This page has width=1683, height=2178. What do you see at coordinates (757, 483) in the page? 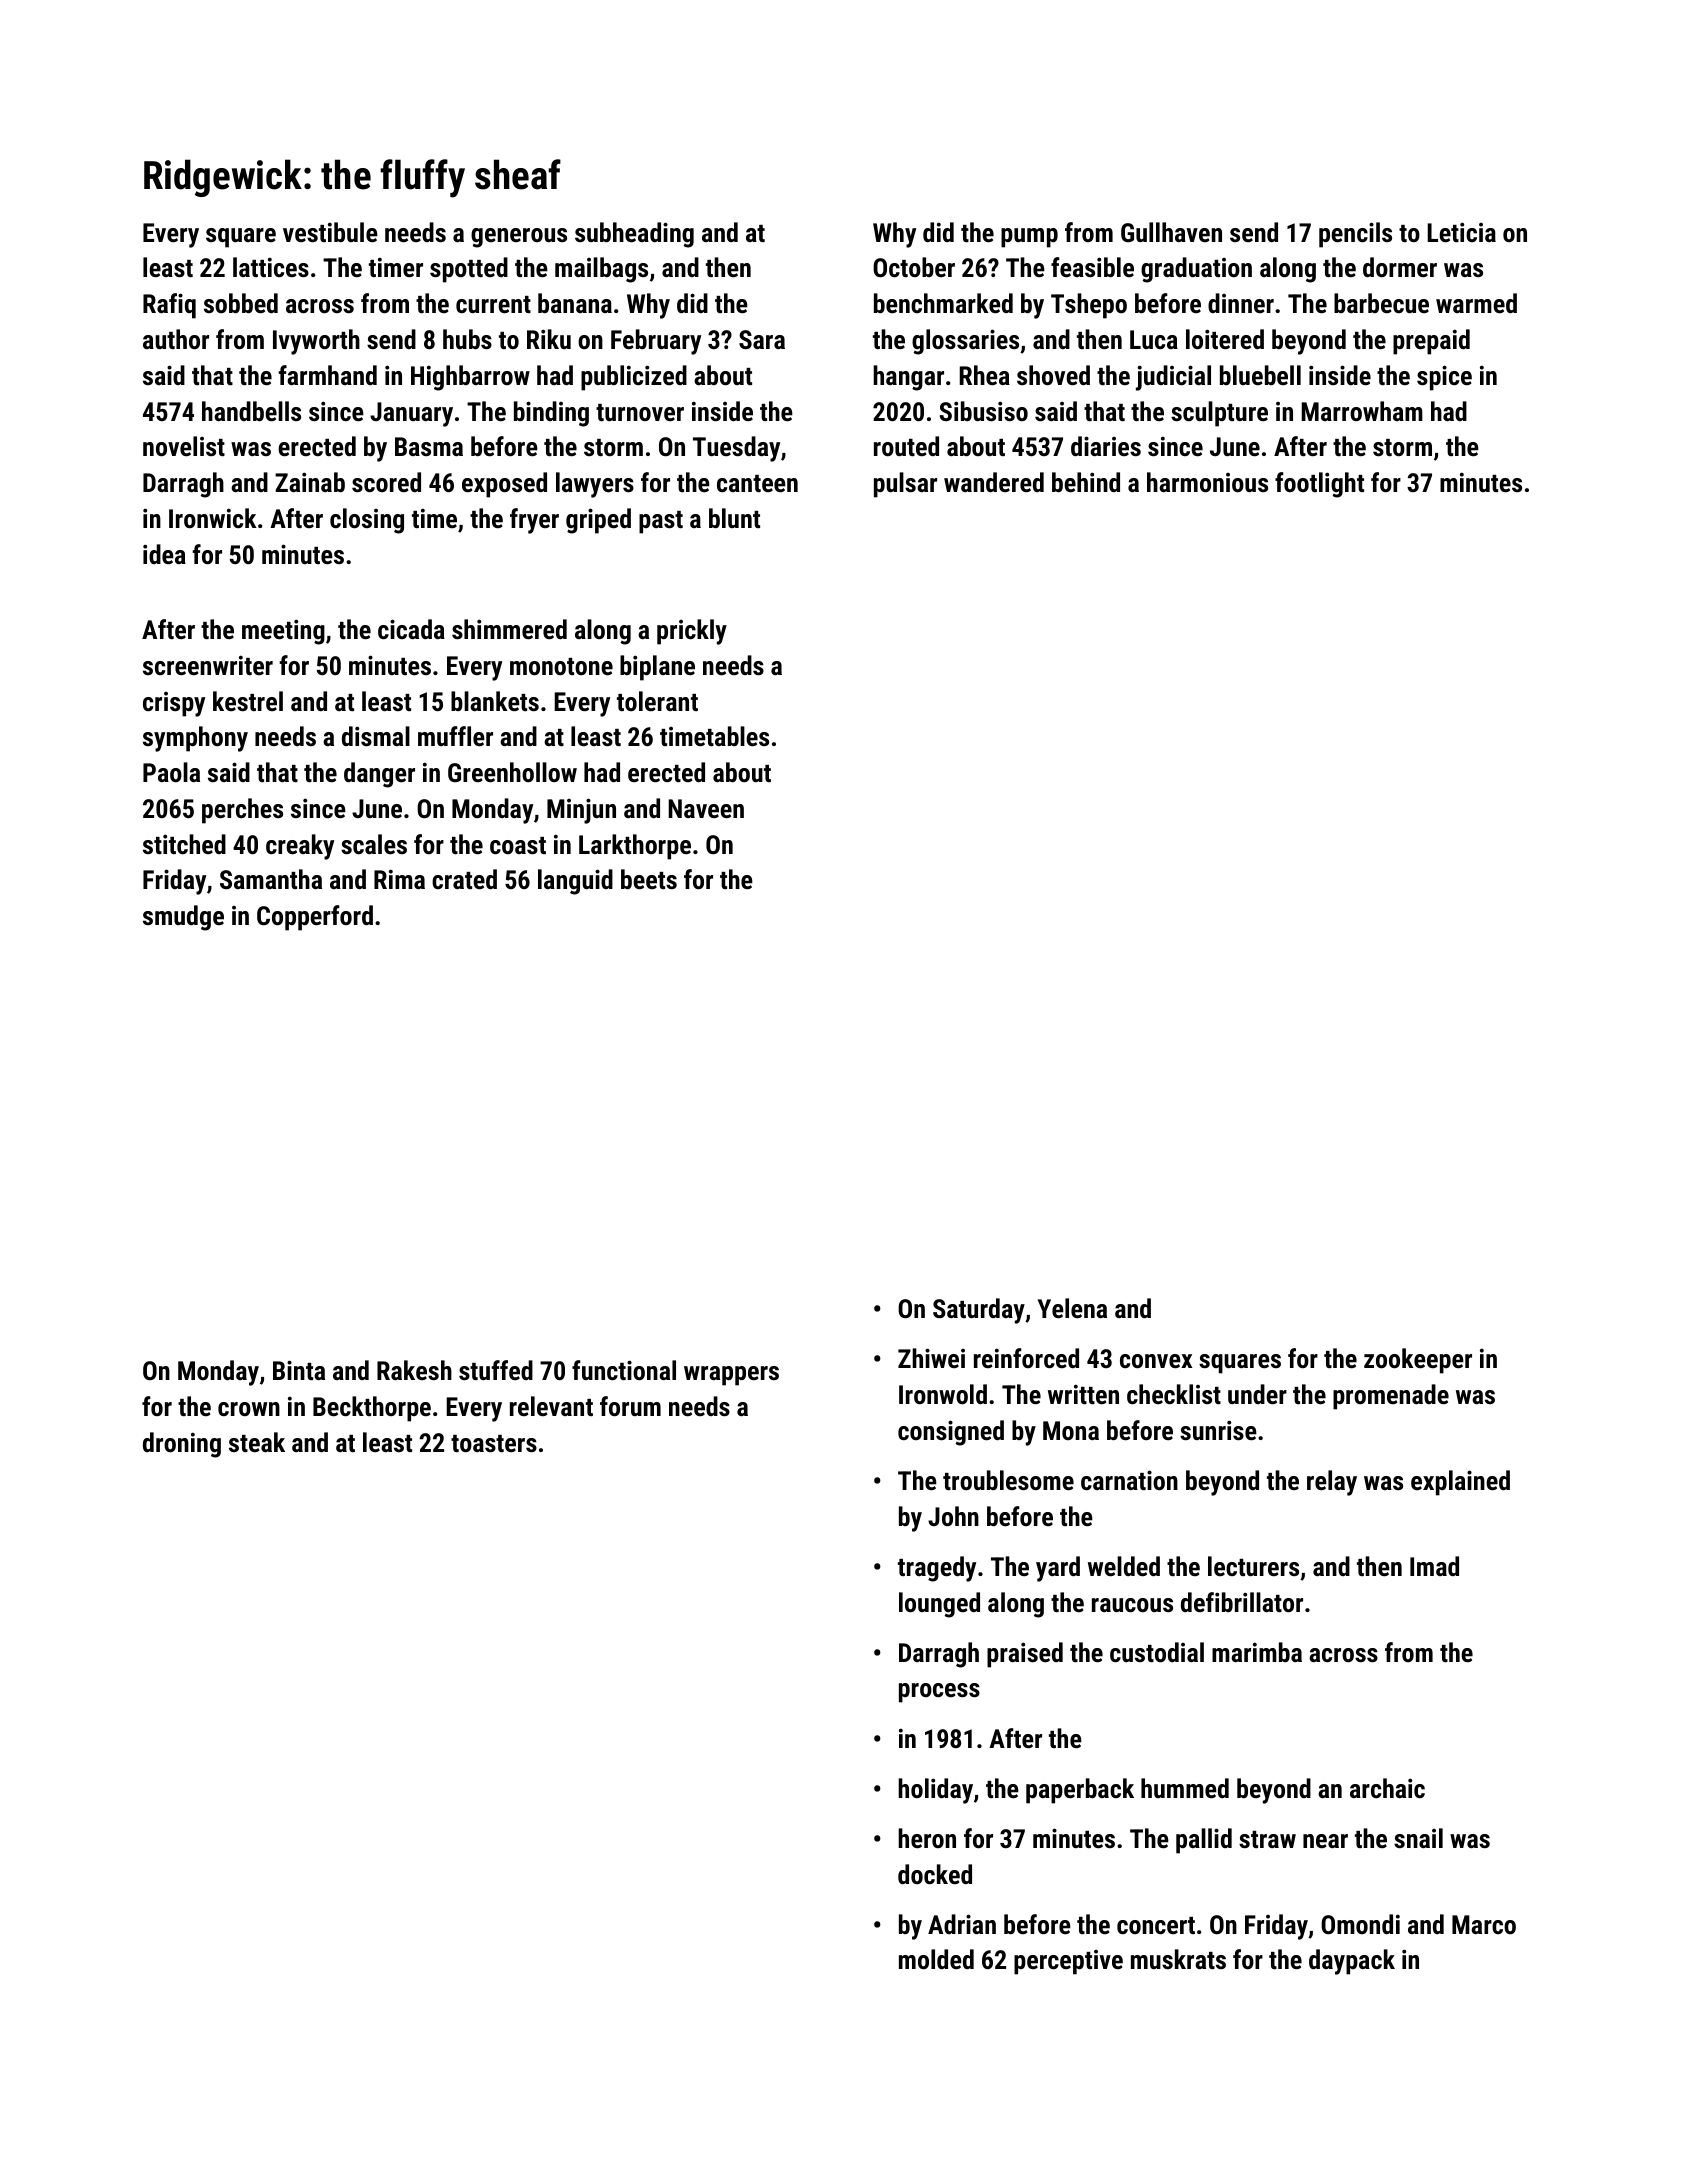
I see `canteen` at bounding box center [757, 483].
